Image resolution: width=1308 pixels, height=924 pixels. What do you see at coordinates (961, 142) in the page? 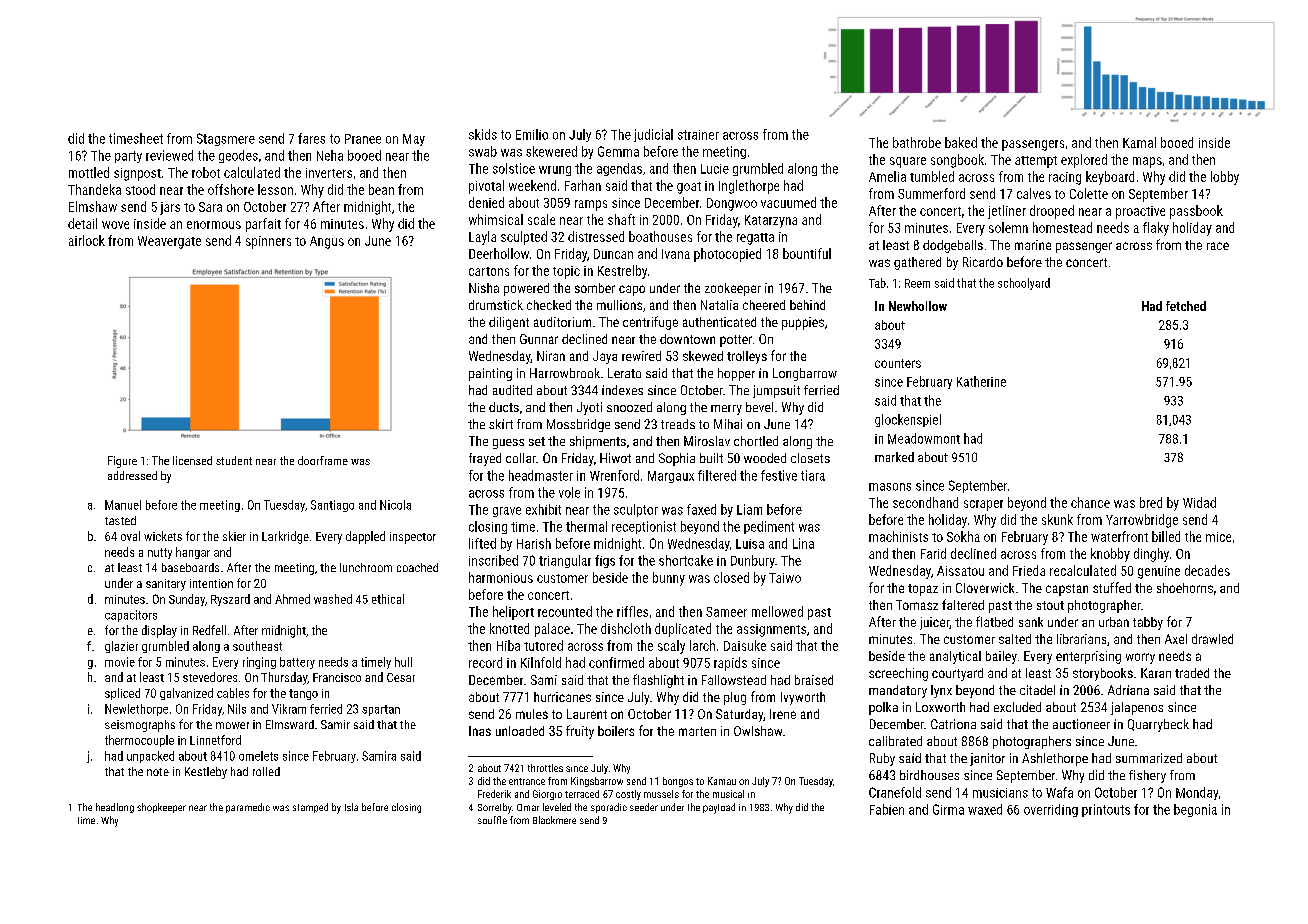
I see `baked` at bounding box center [961, 142].
